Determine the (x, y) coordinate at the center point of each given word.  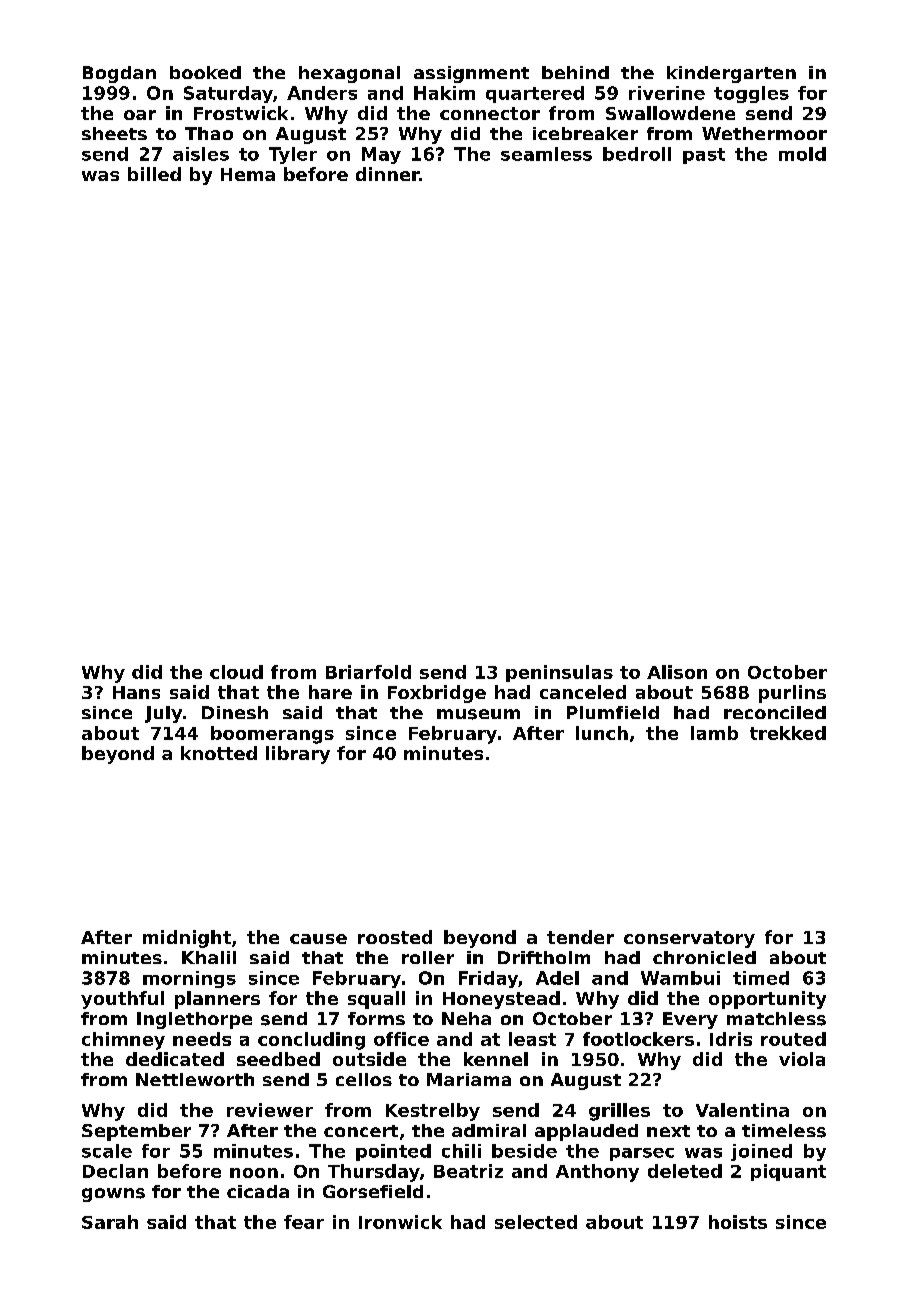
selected (536, 1222)
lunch (602, 733)
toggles (751, 94)
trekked (788, 733)
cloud (236, 672)
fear (304, 1222)
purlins (792, 694)
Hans (136, 692)
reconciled (775, 712)
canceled (583, 692)
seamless (546, 154)
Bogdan (119, 74)
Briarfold (368, 672)
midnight (187, 939)
